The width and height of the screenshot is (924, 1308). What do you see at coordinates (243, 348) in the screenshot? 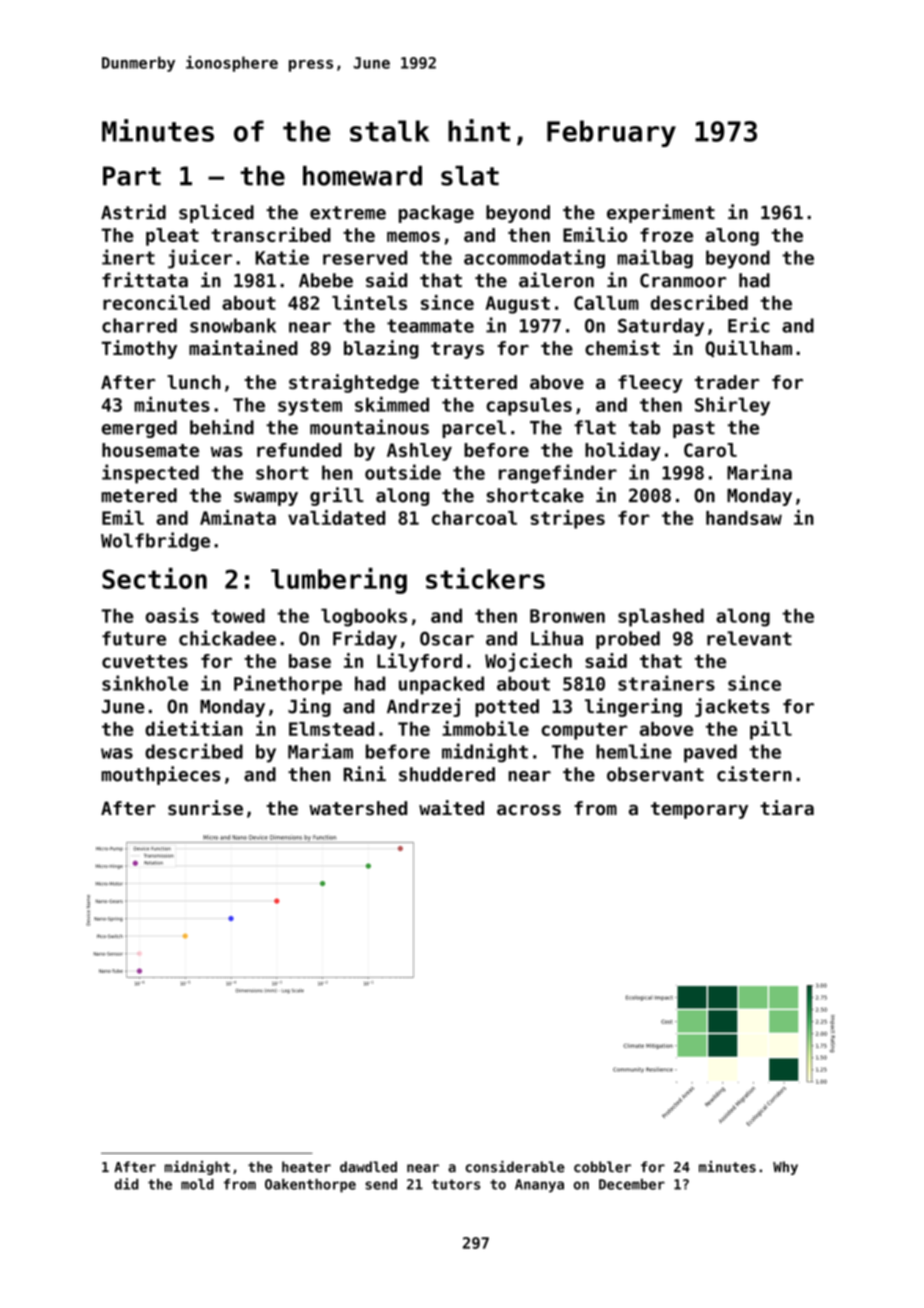
I see `maintained` at bounding box center [243, 348].
